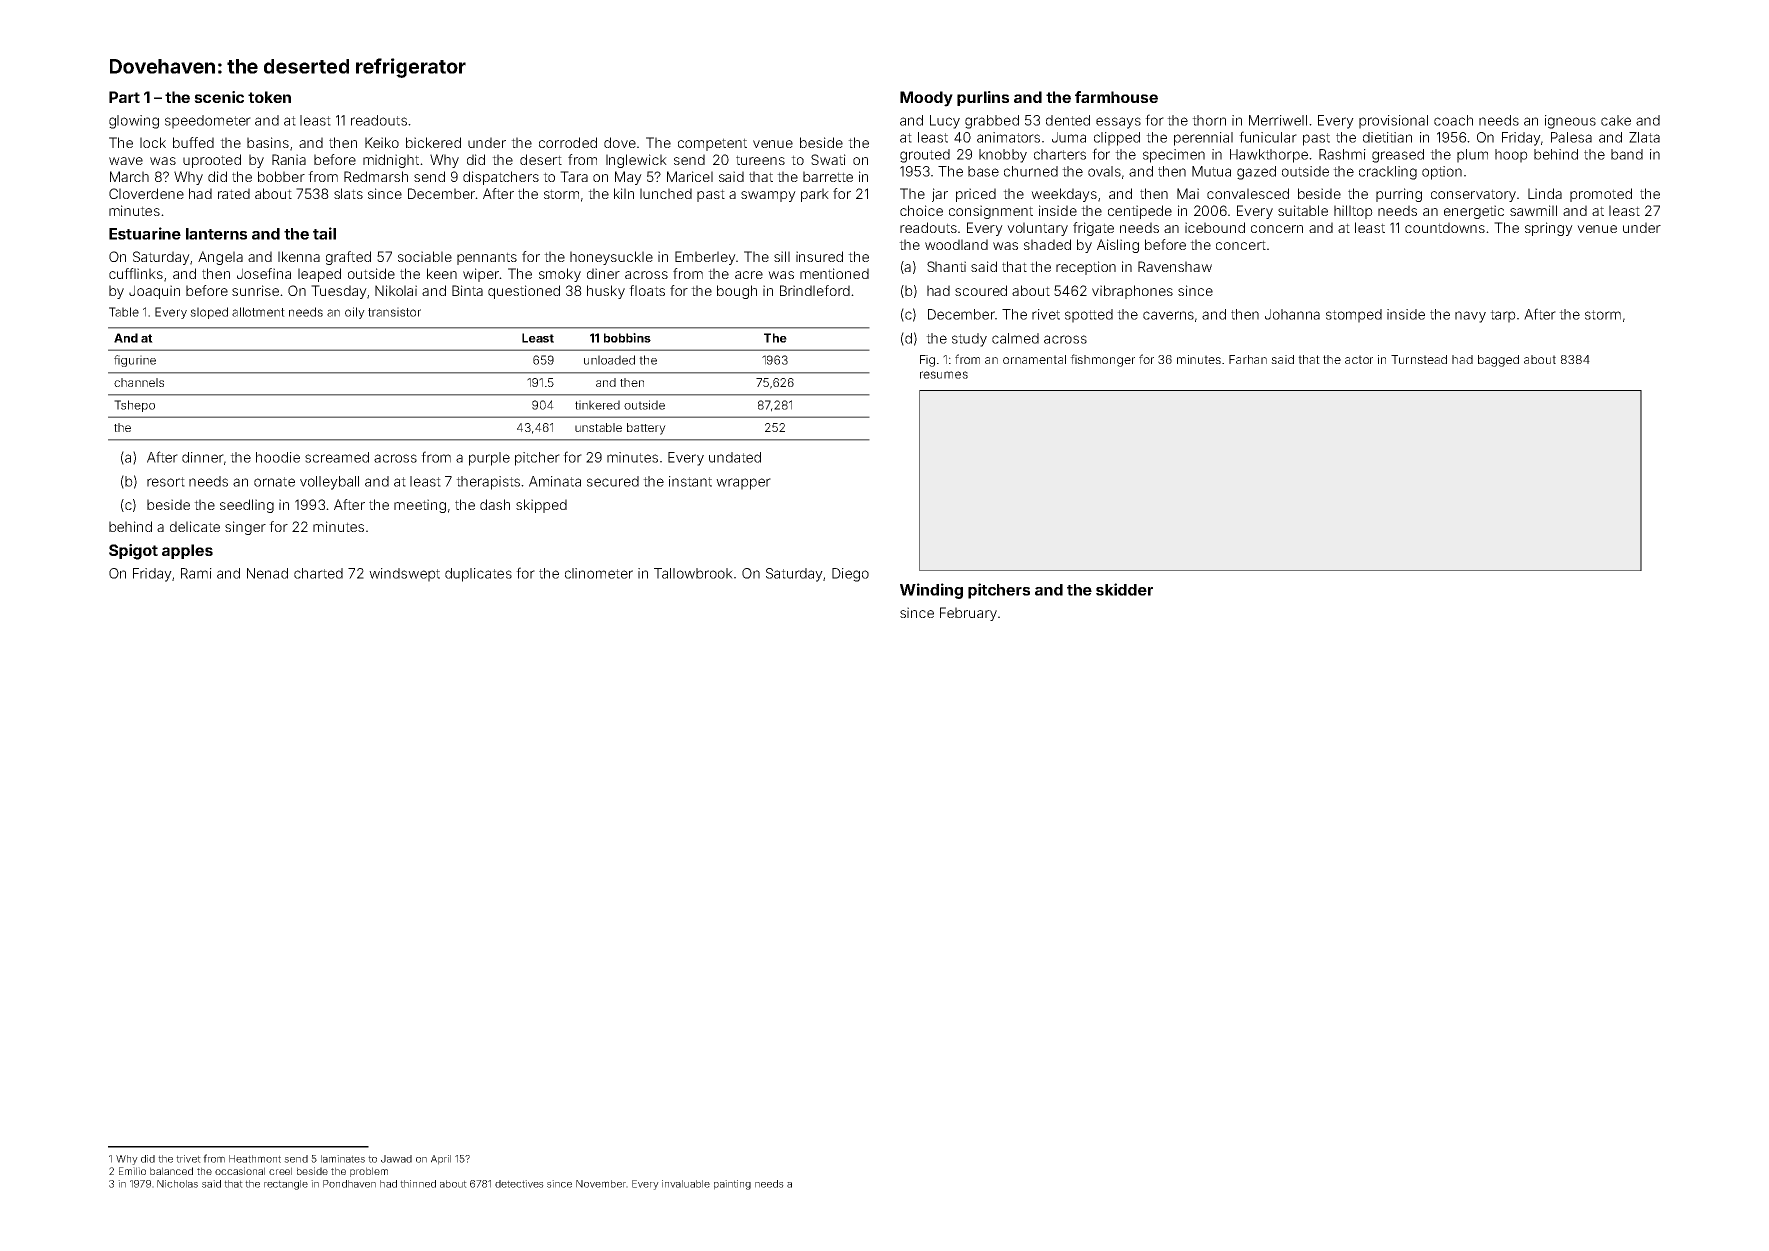  What do you see at coordinates (1124, 589) in the image?
I see `skidder` at bounding box center [1124, 589].
